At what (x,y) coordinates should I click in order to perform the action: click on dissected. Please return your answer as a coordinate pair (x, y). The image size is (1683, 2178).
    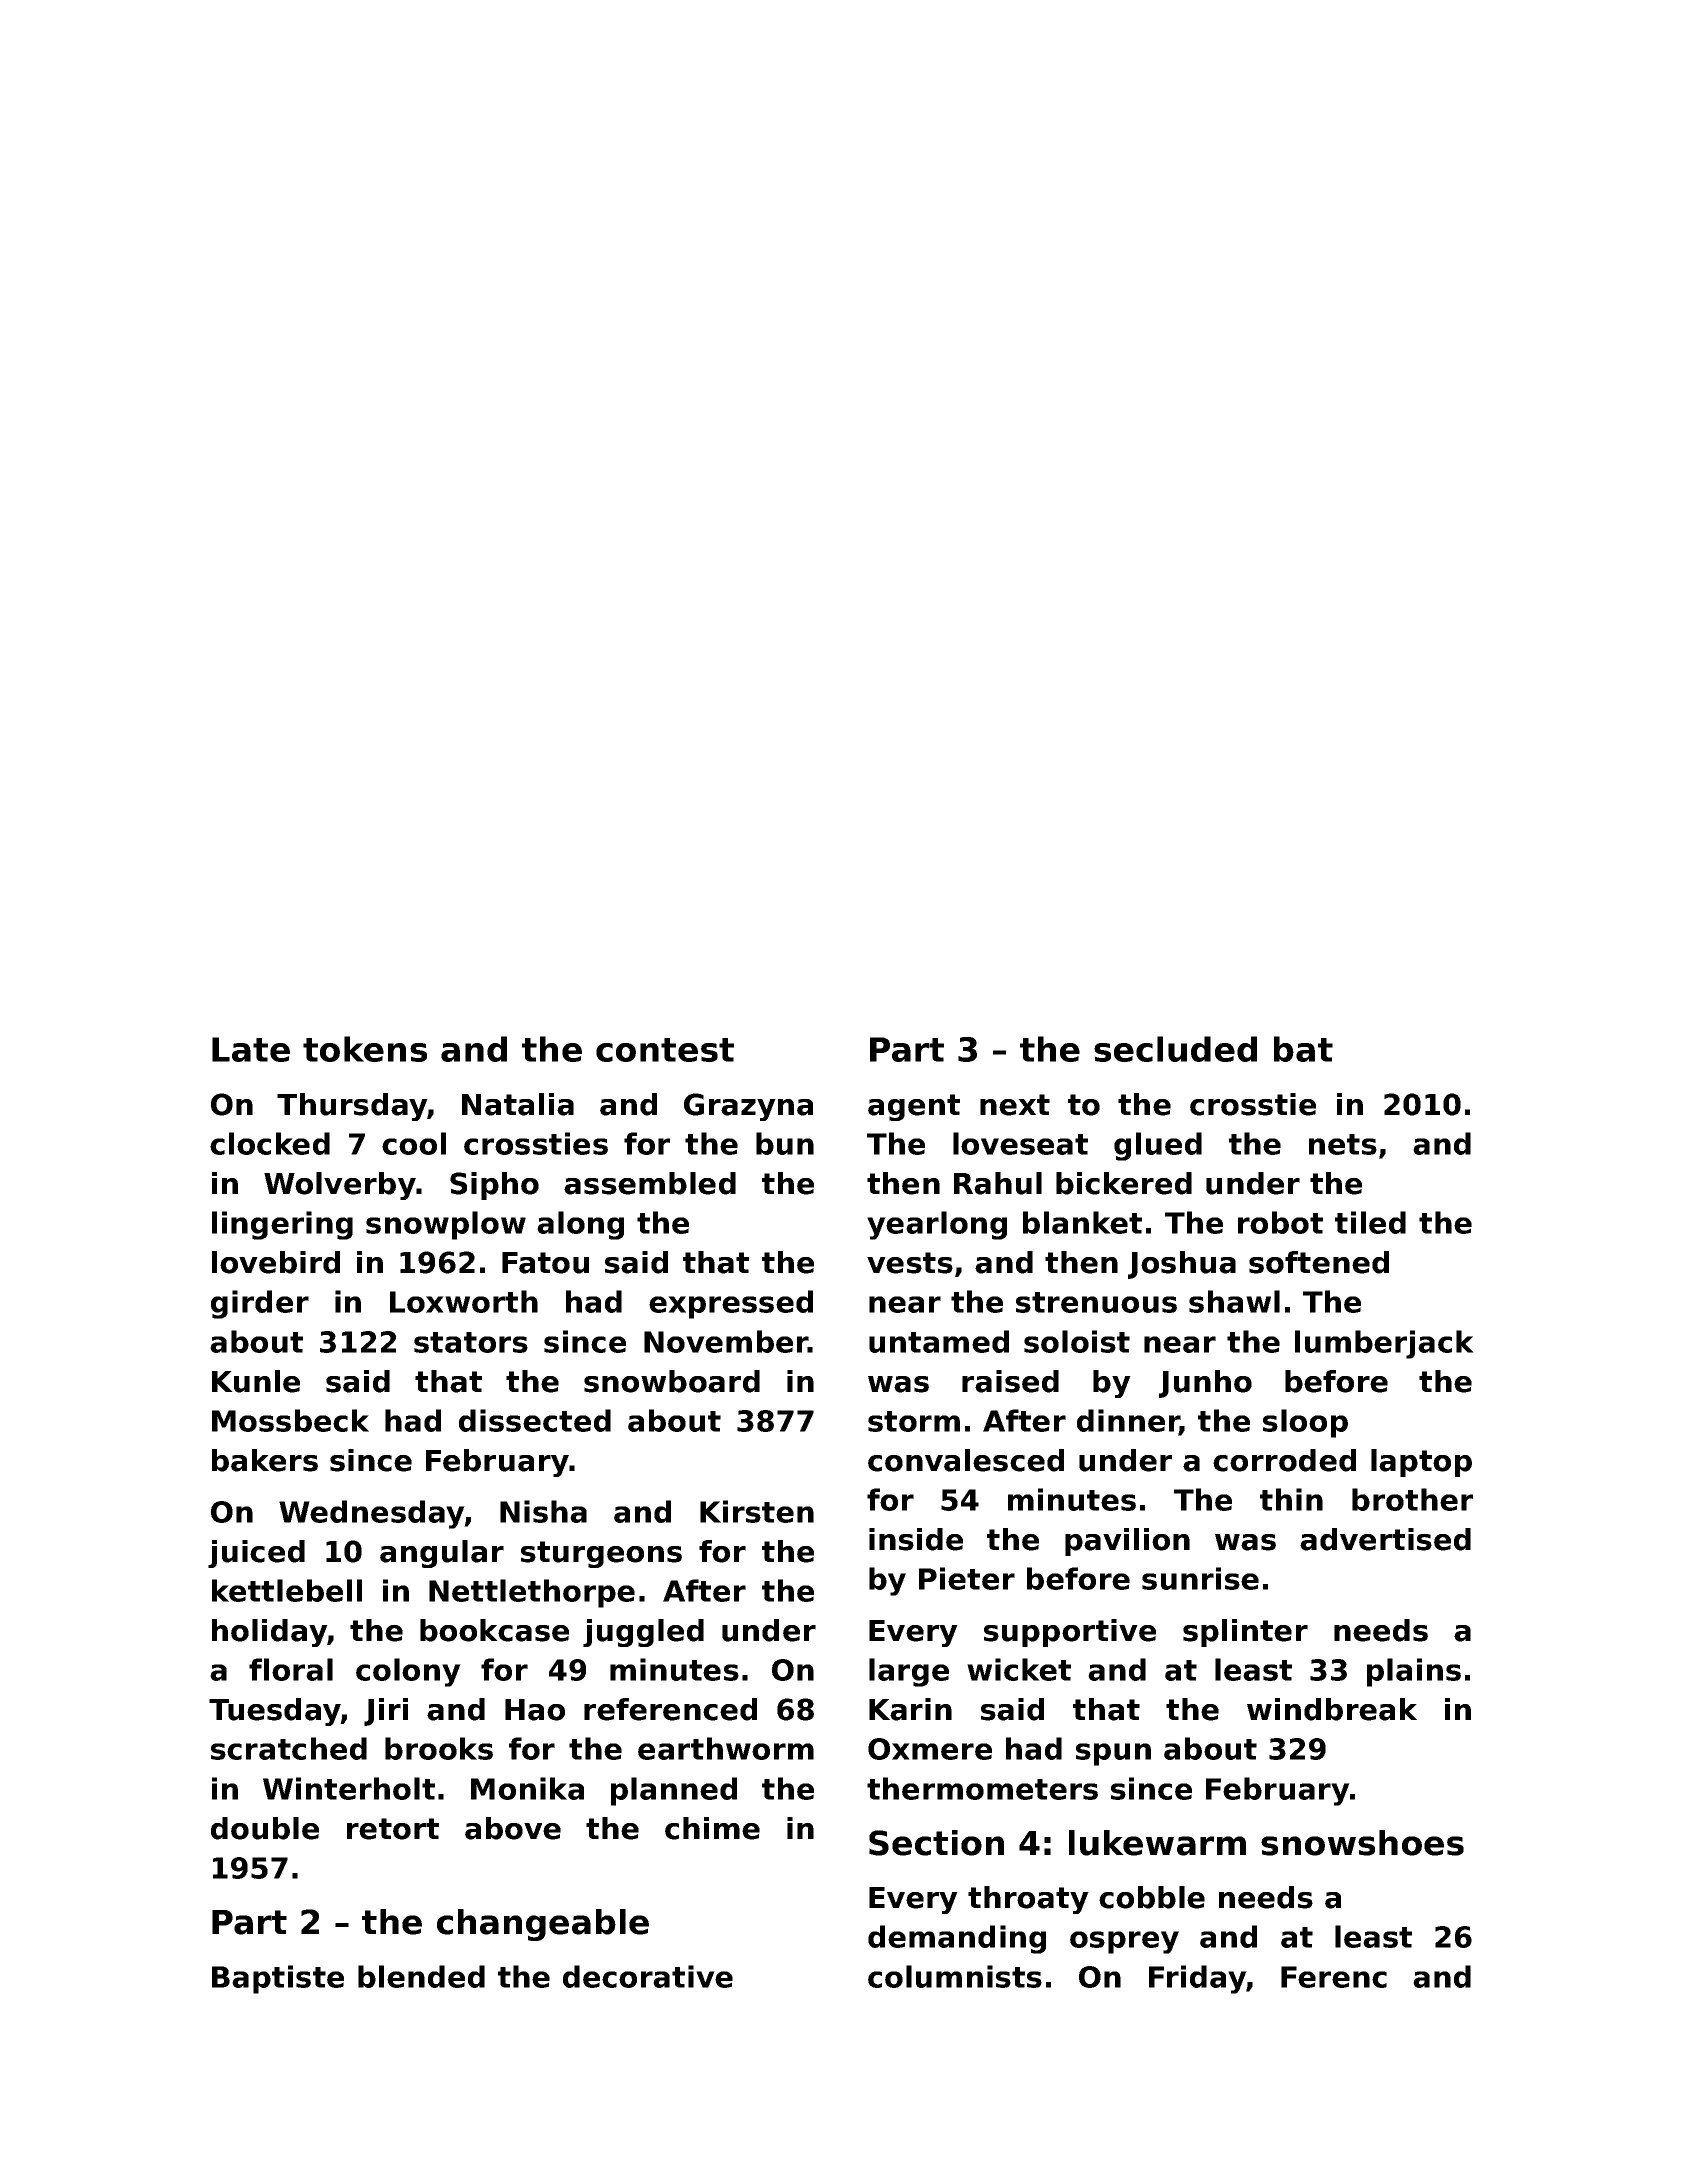
    Looking at the image, I should click on (535, 1420).
